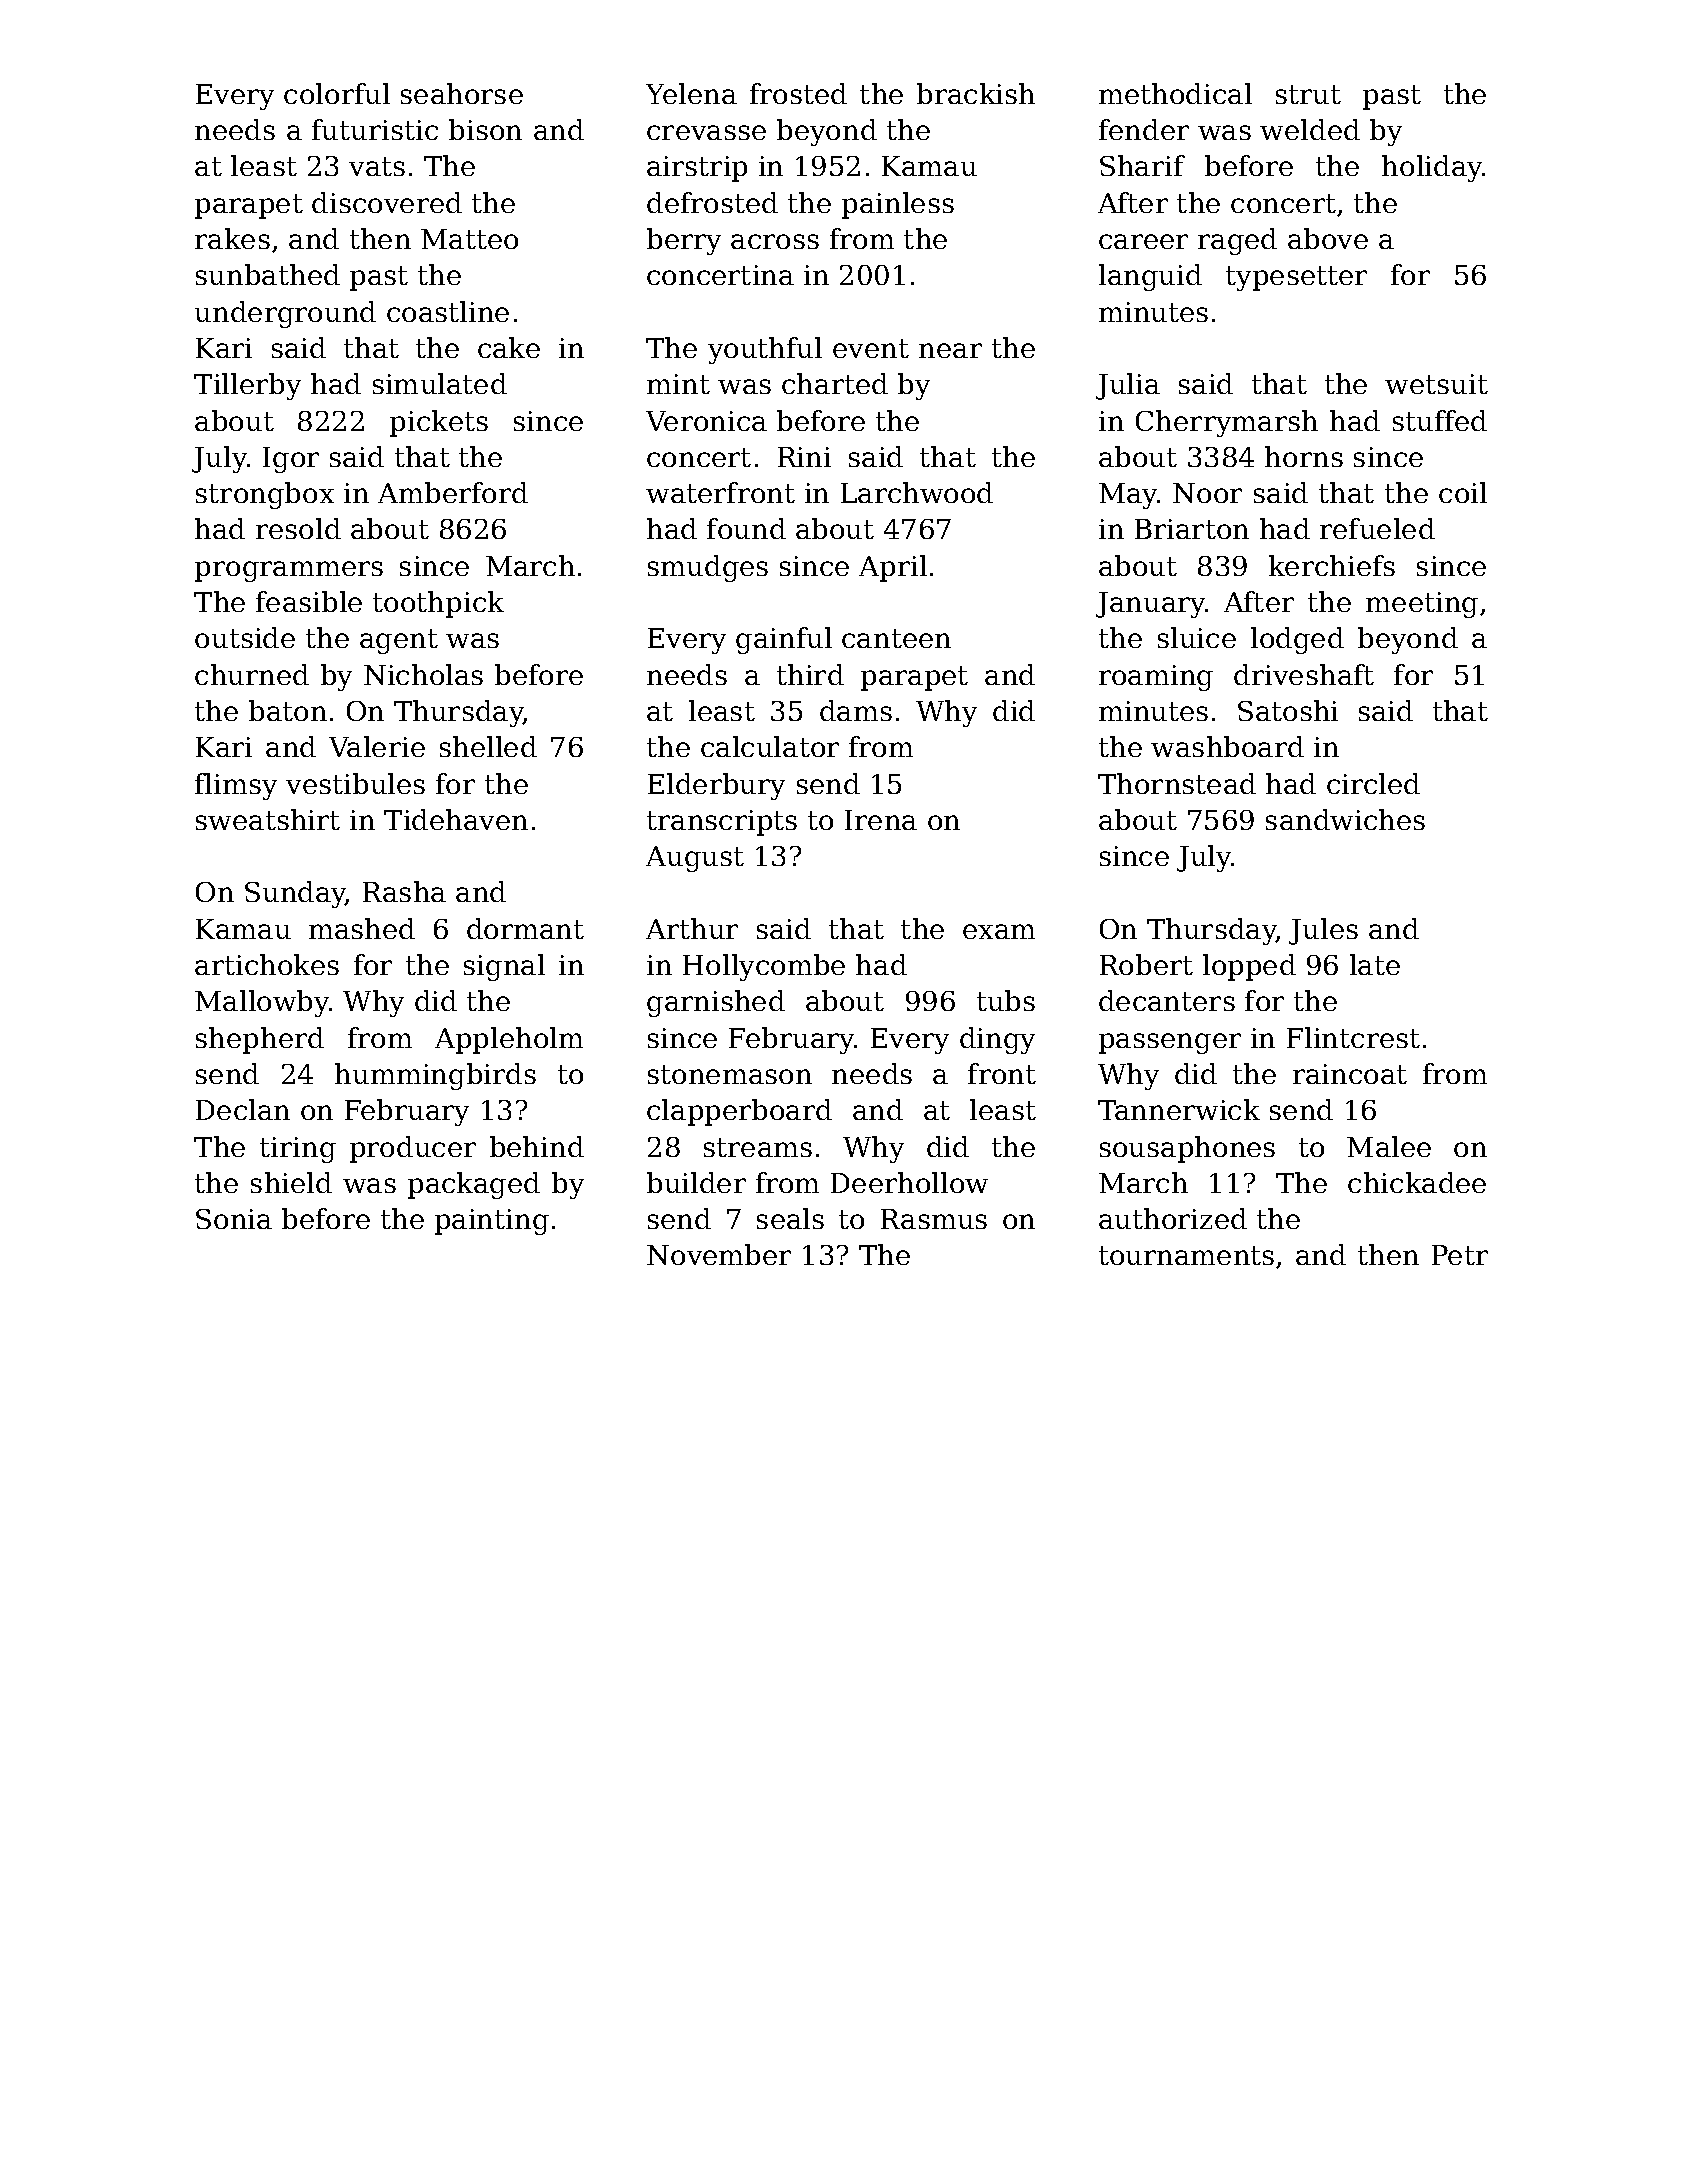  I want to click on brackish, so click(976, 93).
